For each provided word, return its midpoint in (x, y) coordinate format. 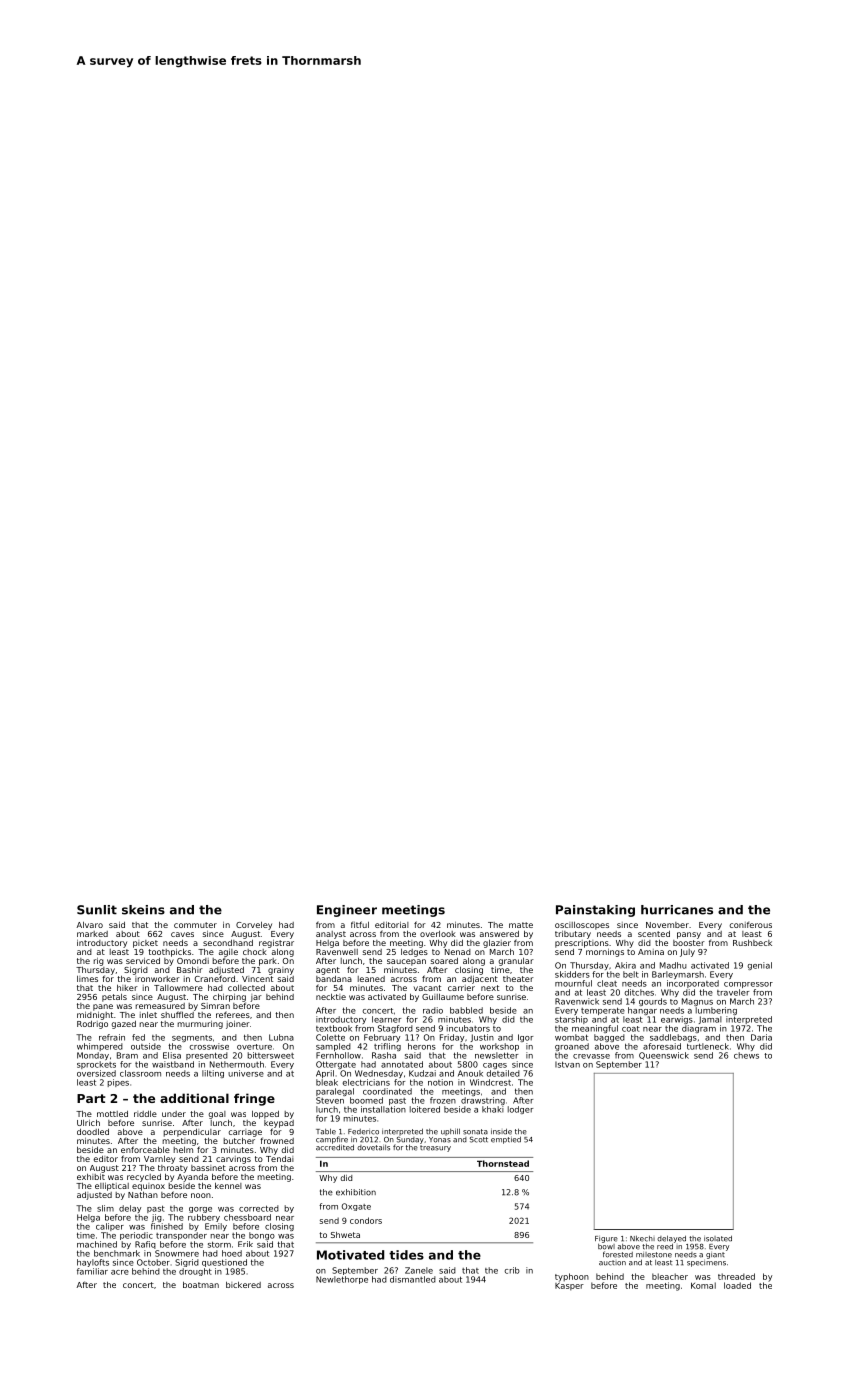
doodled (93, 1132)
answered (499, 934)
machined (97, 1244)
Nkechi (642, 1239)
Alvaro (90, 925)
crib (512, 1270)
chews (746, 1055)
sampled (333, 1047)
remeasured (160, 1006)
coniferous (750, 924)
